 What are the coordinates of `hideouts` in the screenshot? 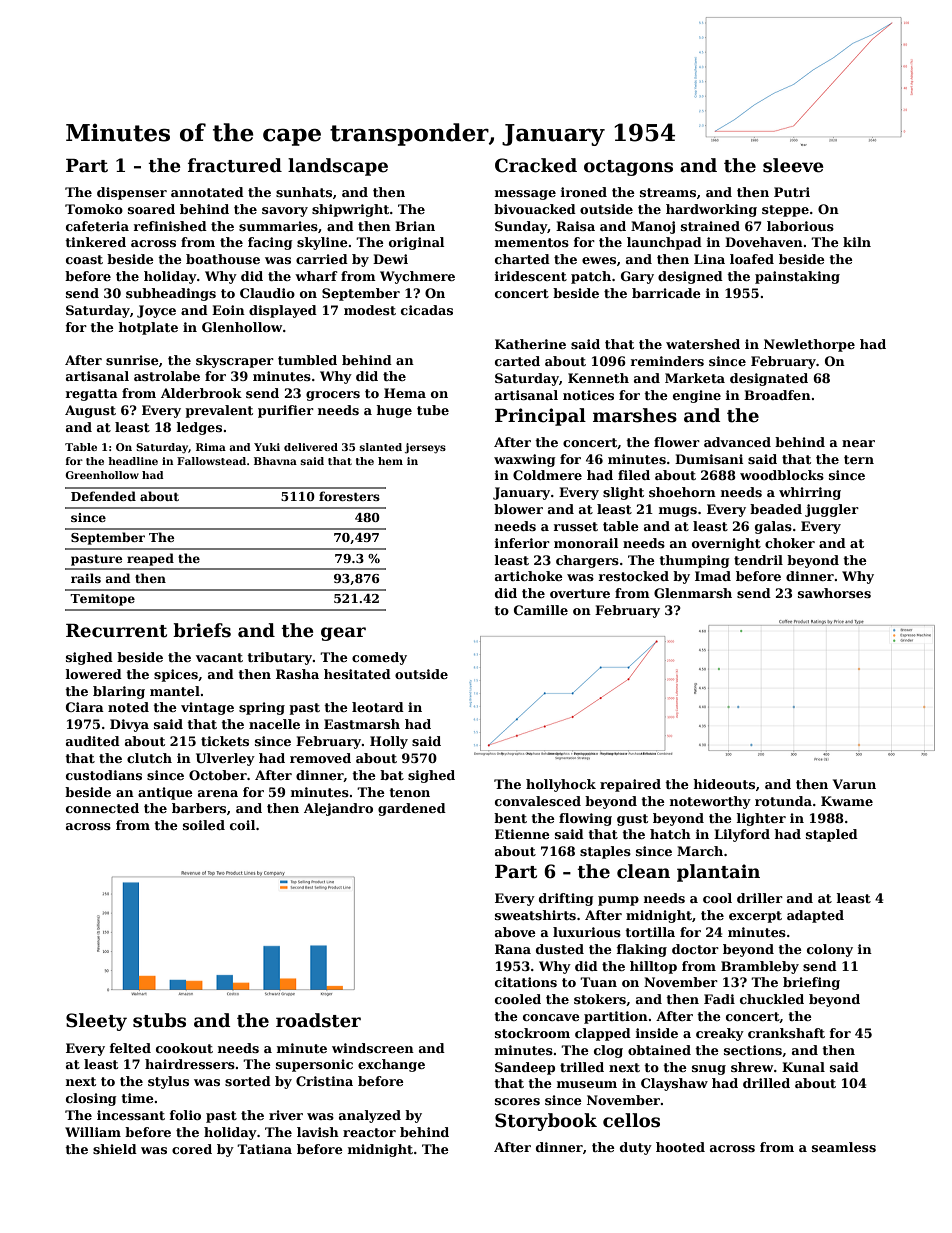 It's located at (724, 784).
